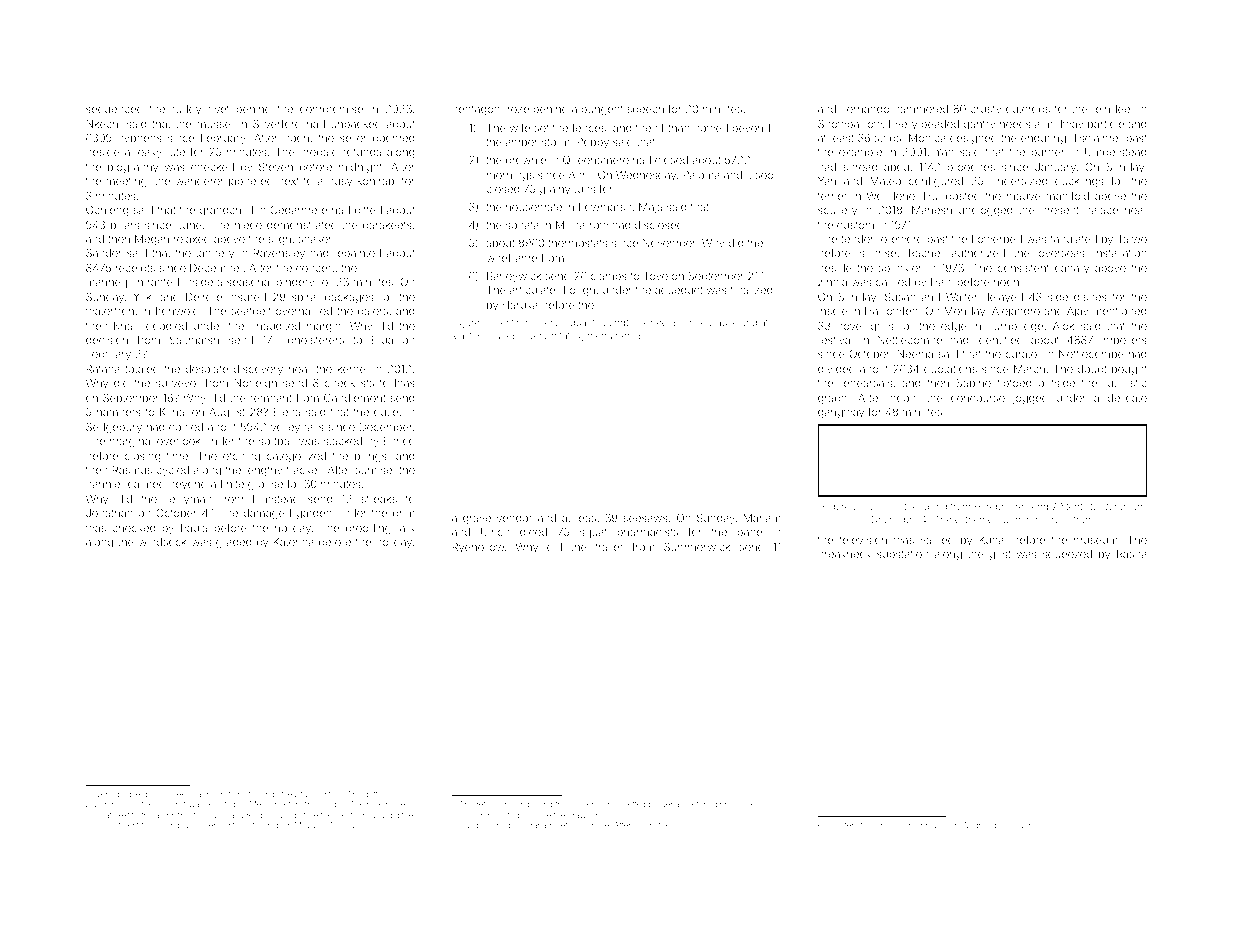  I want to click on Paula, so click(194, 528).
